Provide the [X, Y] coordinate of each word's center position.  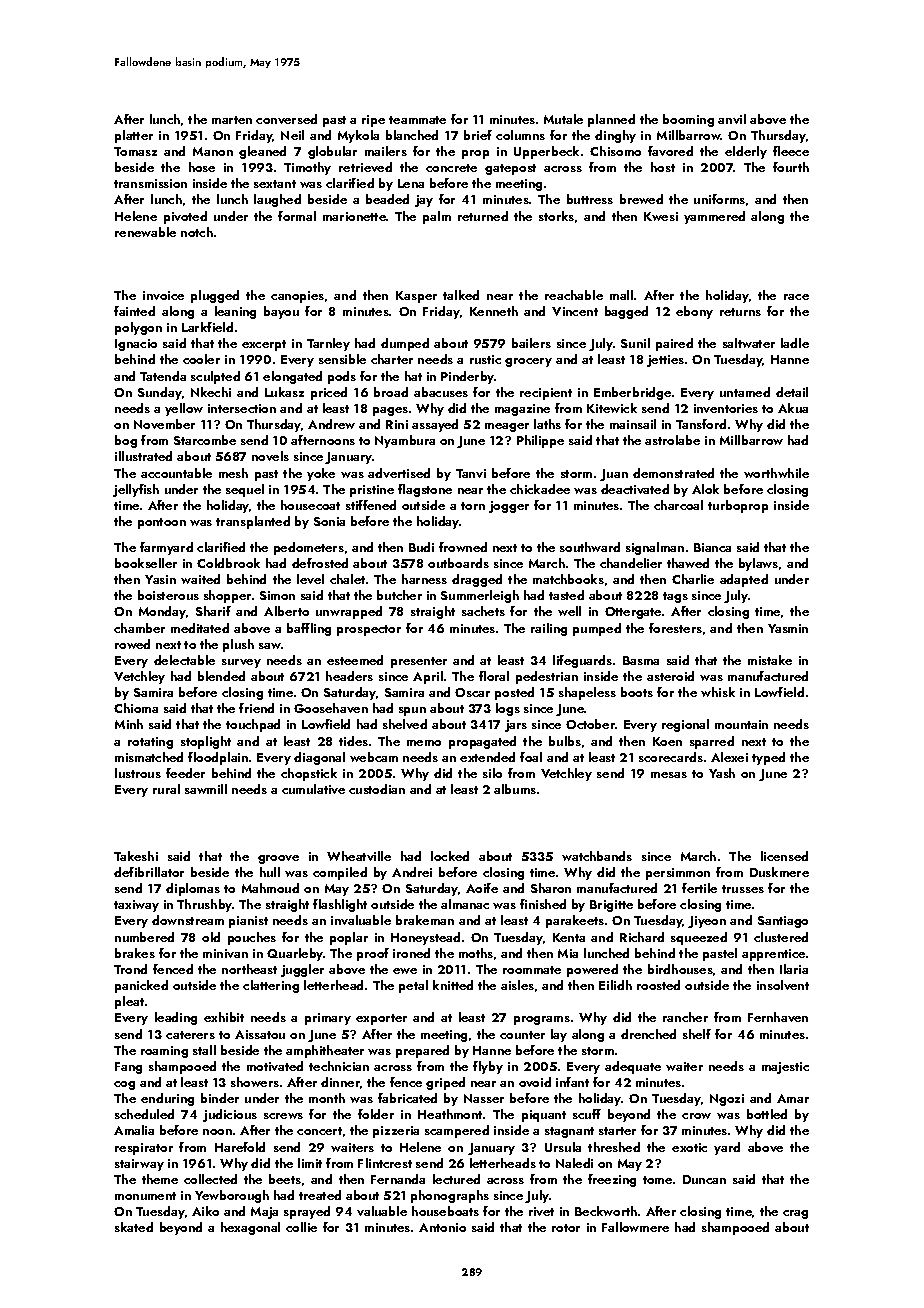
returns [740, 312]
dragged [477, 580]
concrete [451, 168]
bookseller [146, 563]
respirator [144, 1149]
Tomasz [135, 151]
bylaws [758, 564]
